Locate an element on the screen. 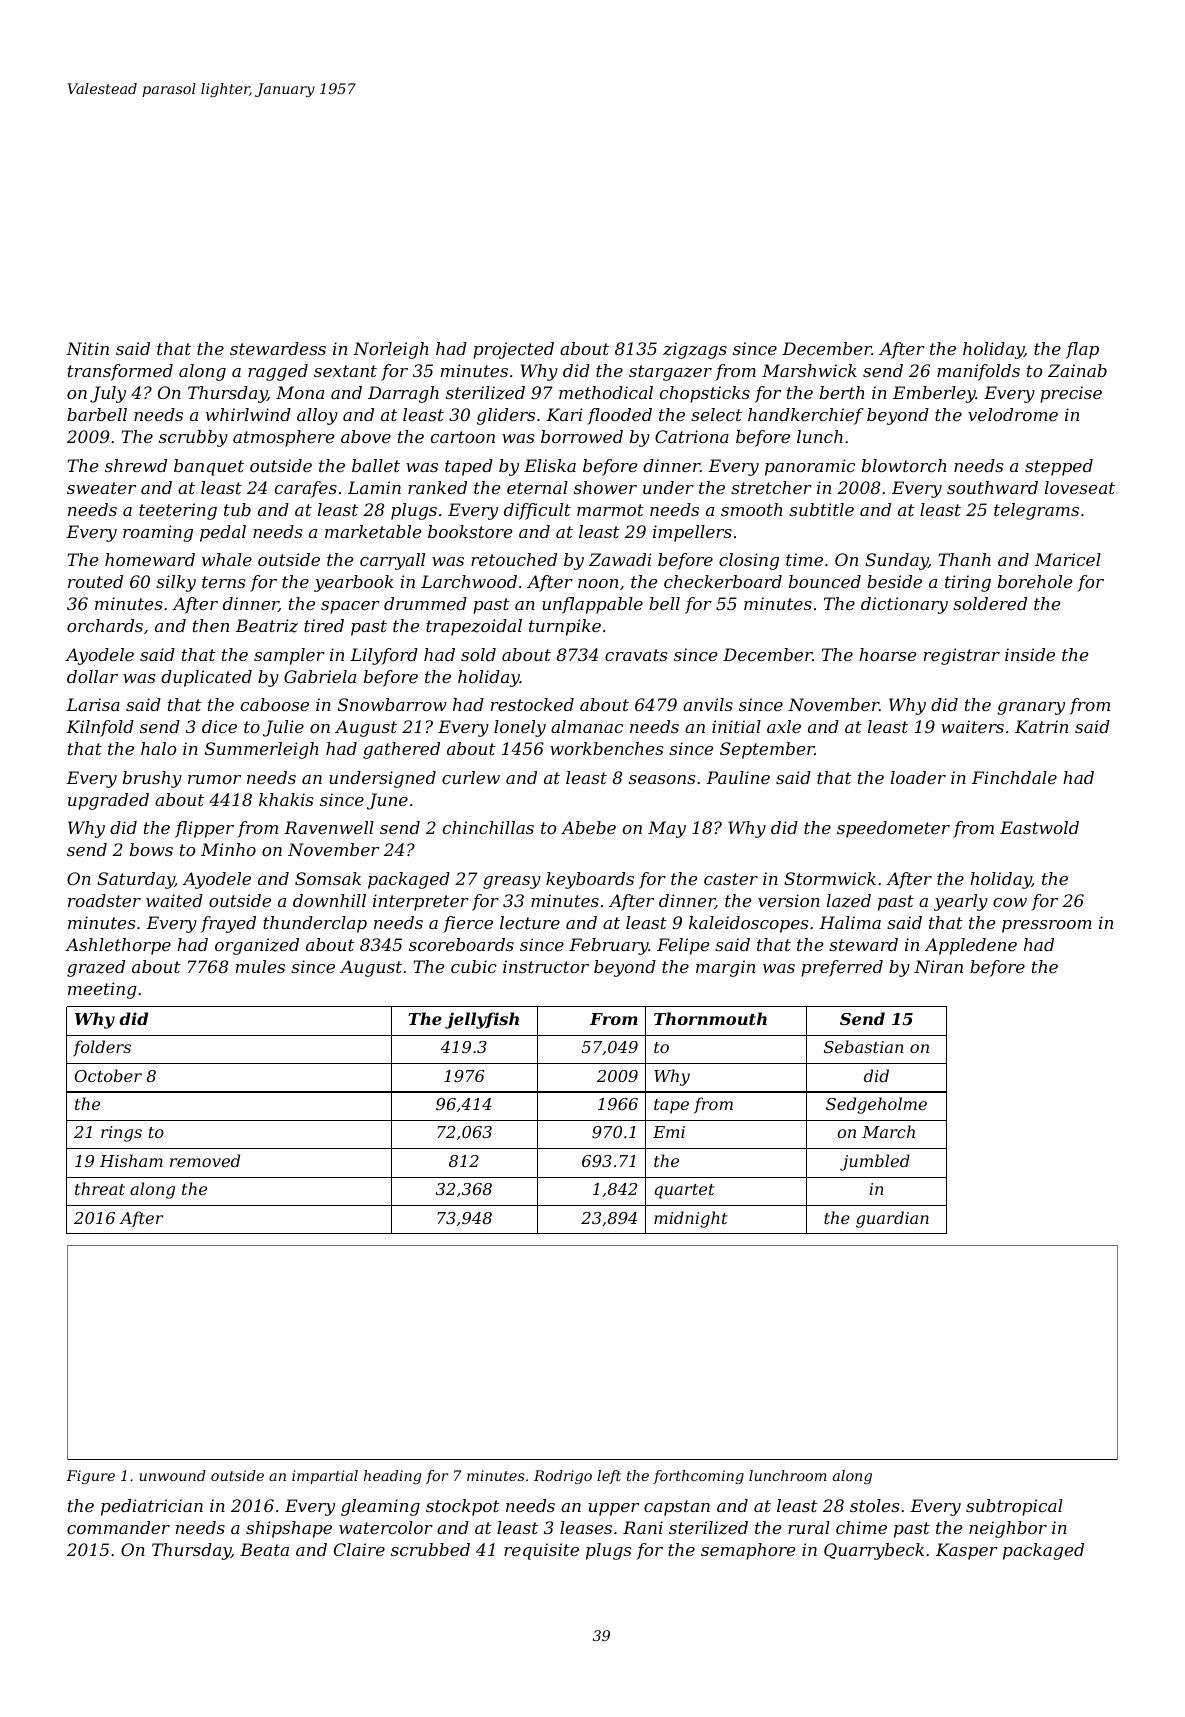  pressroom is located at coordinates (1047, 926).
